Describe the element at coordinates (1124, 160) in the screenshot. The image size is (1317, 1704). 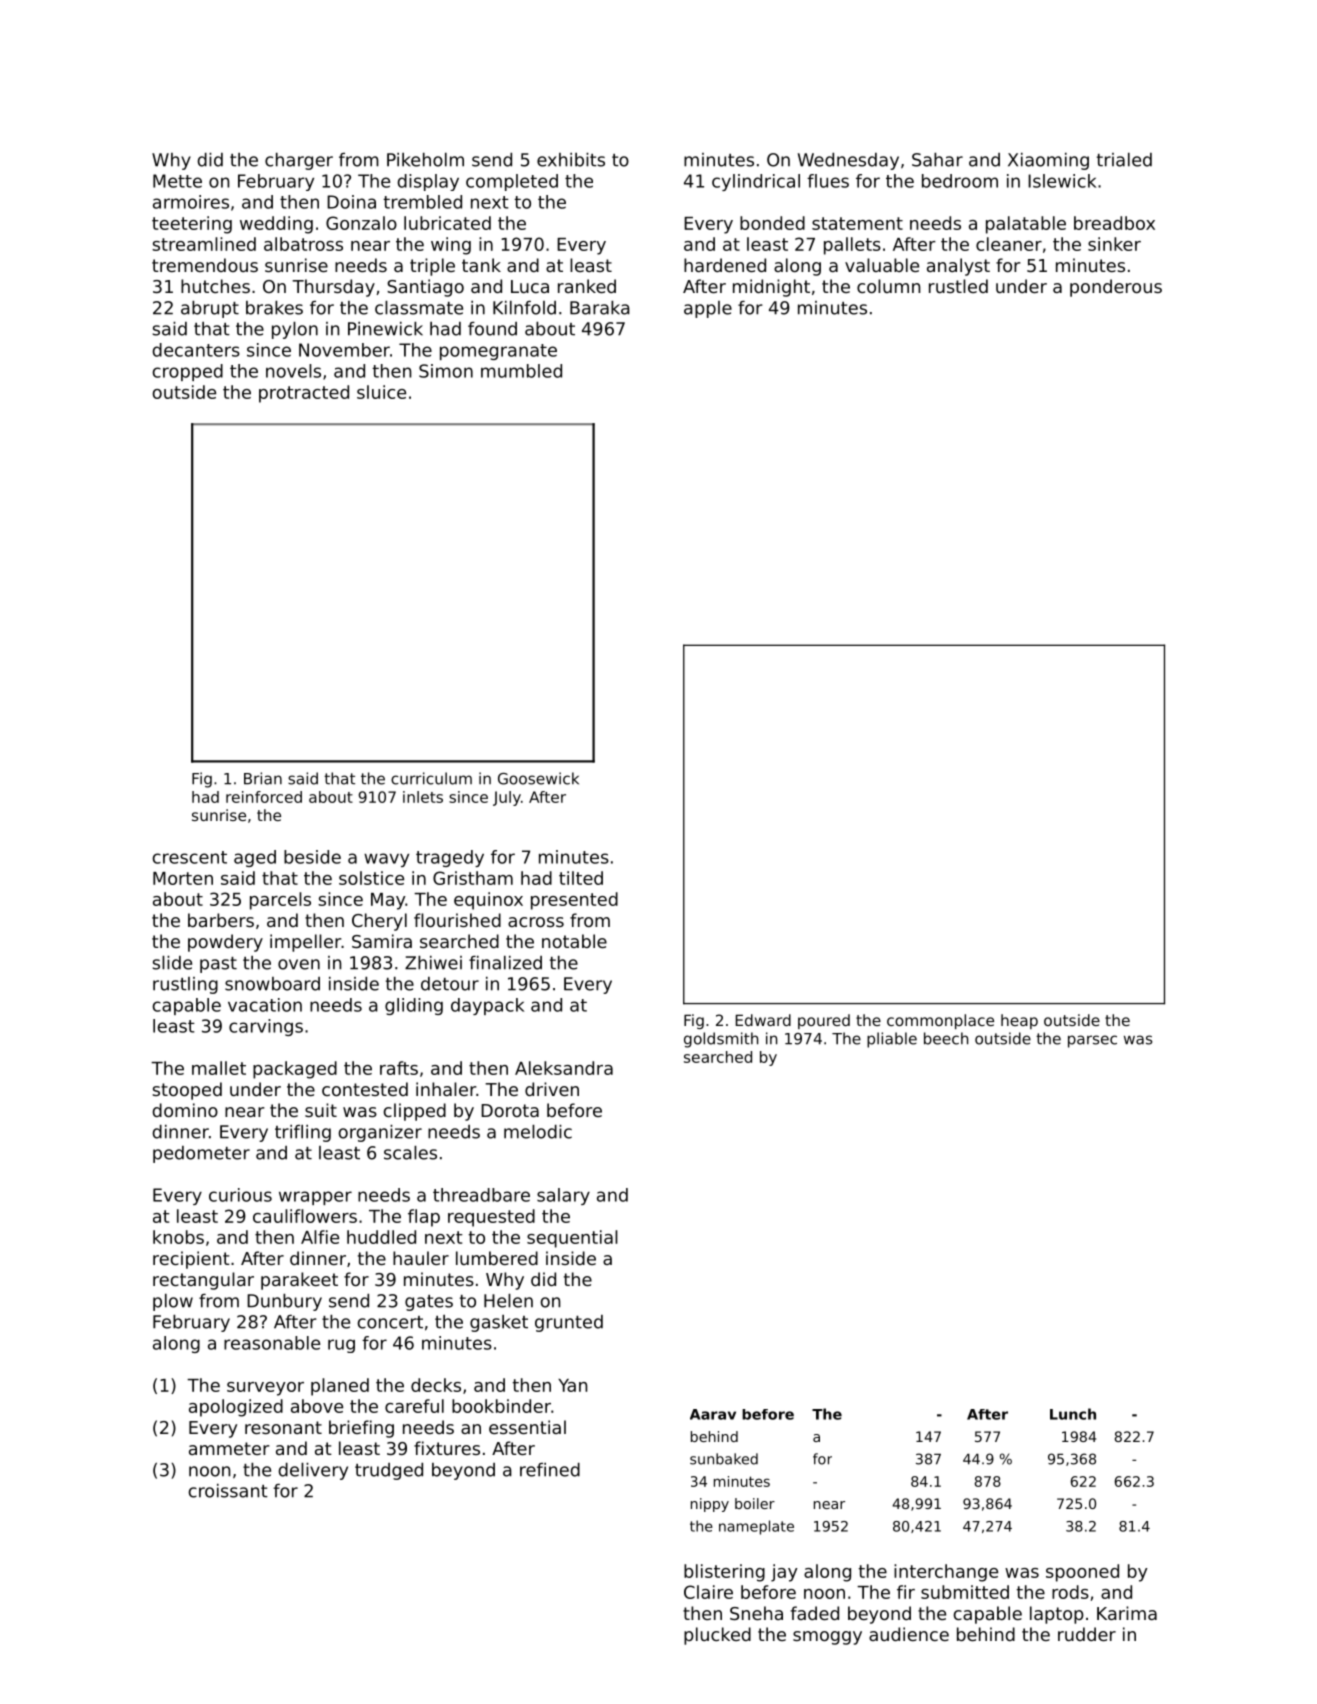
I see `trialed` at that location.
